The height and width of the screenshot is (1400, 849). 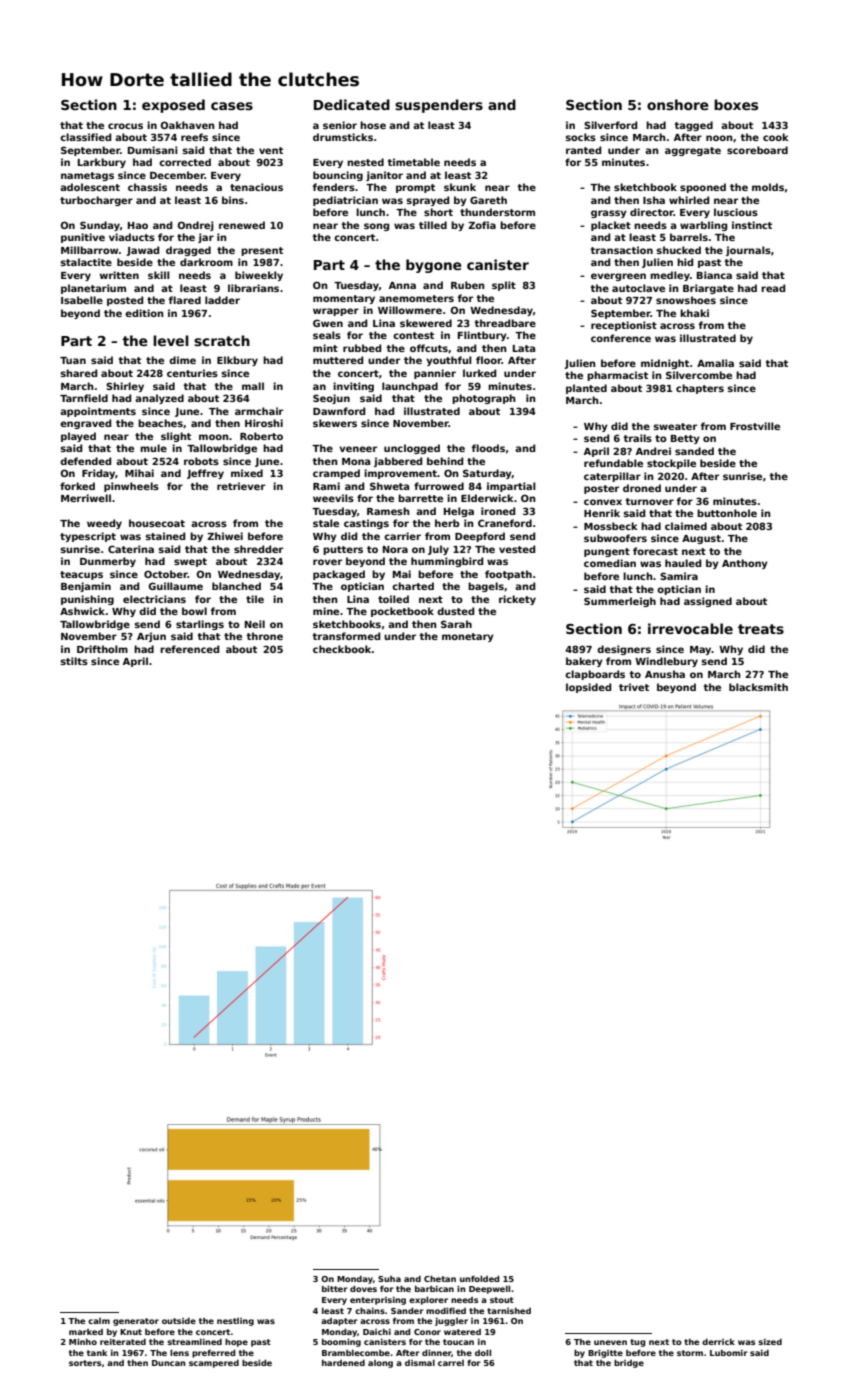 I want to click on blacksmith, so click(x=758, y=687).
